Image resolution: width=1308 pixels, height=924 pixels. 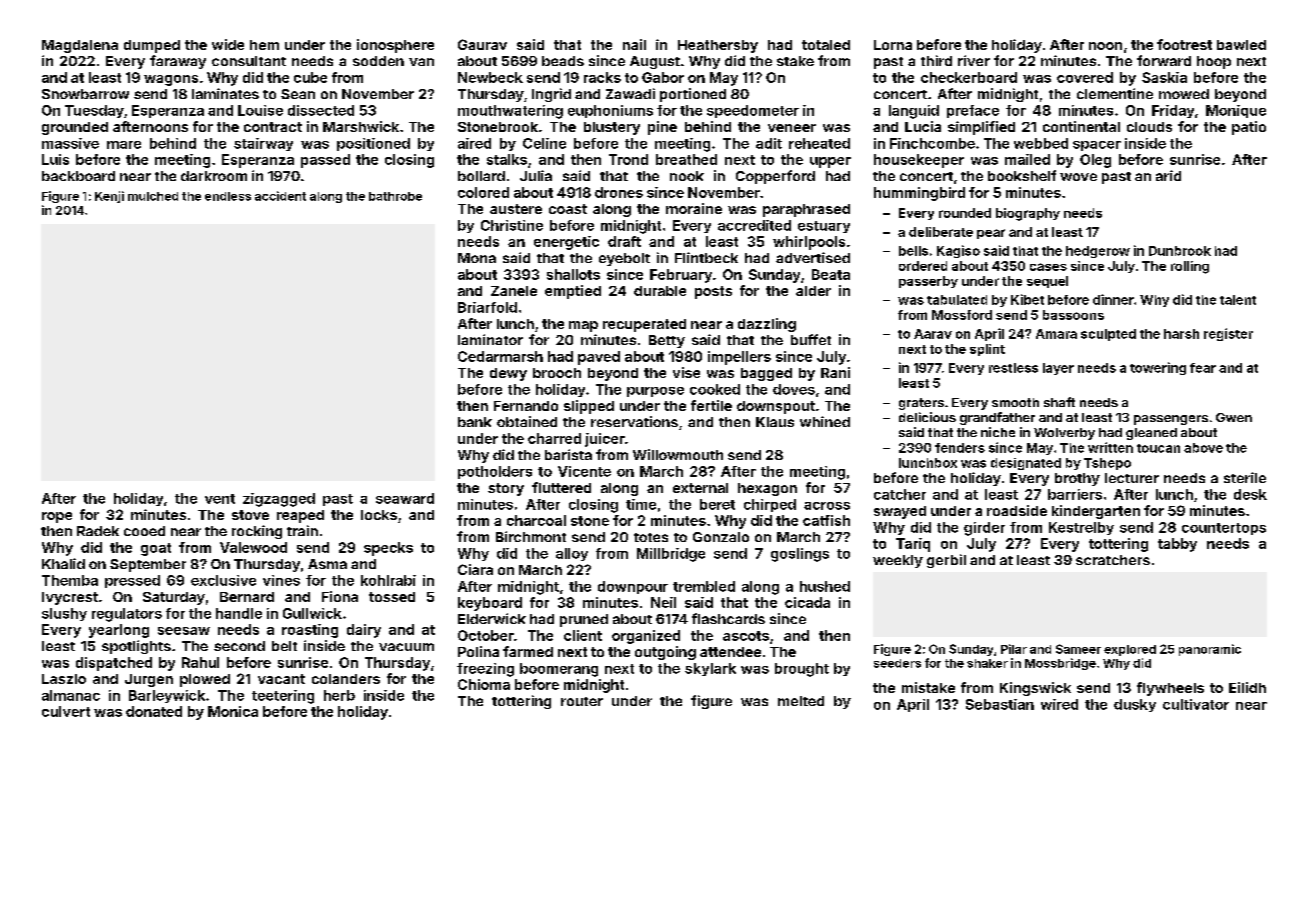 What do you see at coordinates (767, 325) in the screenshot?
I see `dazzling` at bounding box center [767, 325].
